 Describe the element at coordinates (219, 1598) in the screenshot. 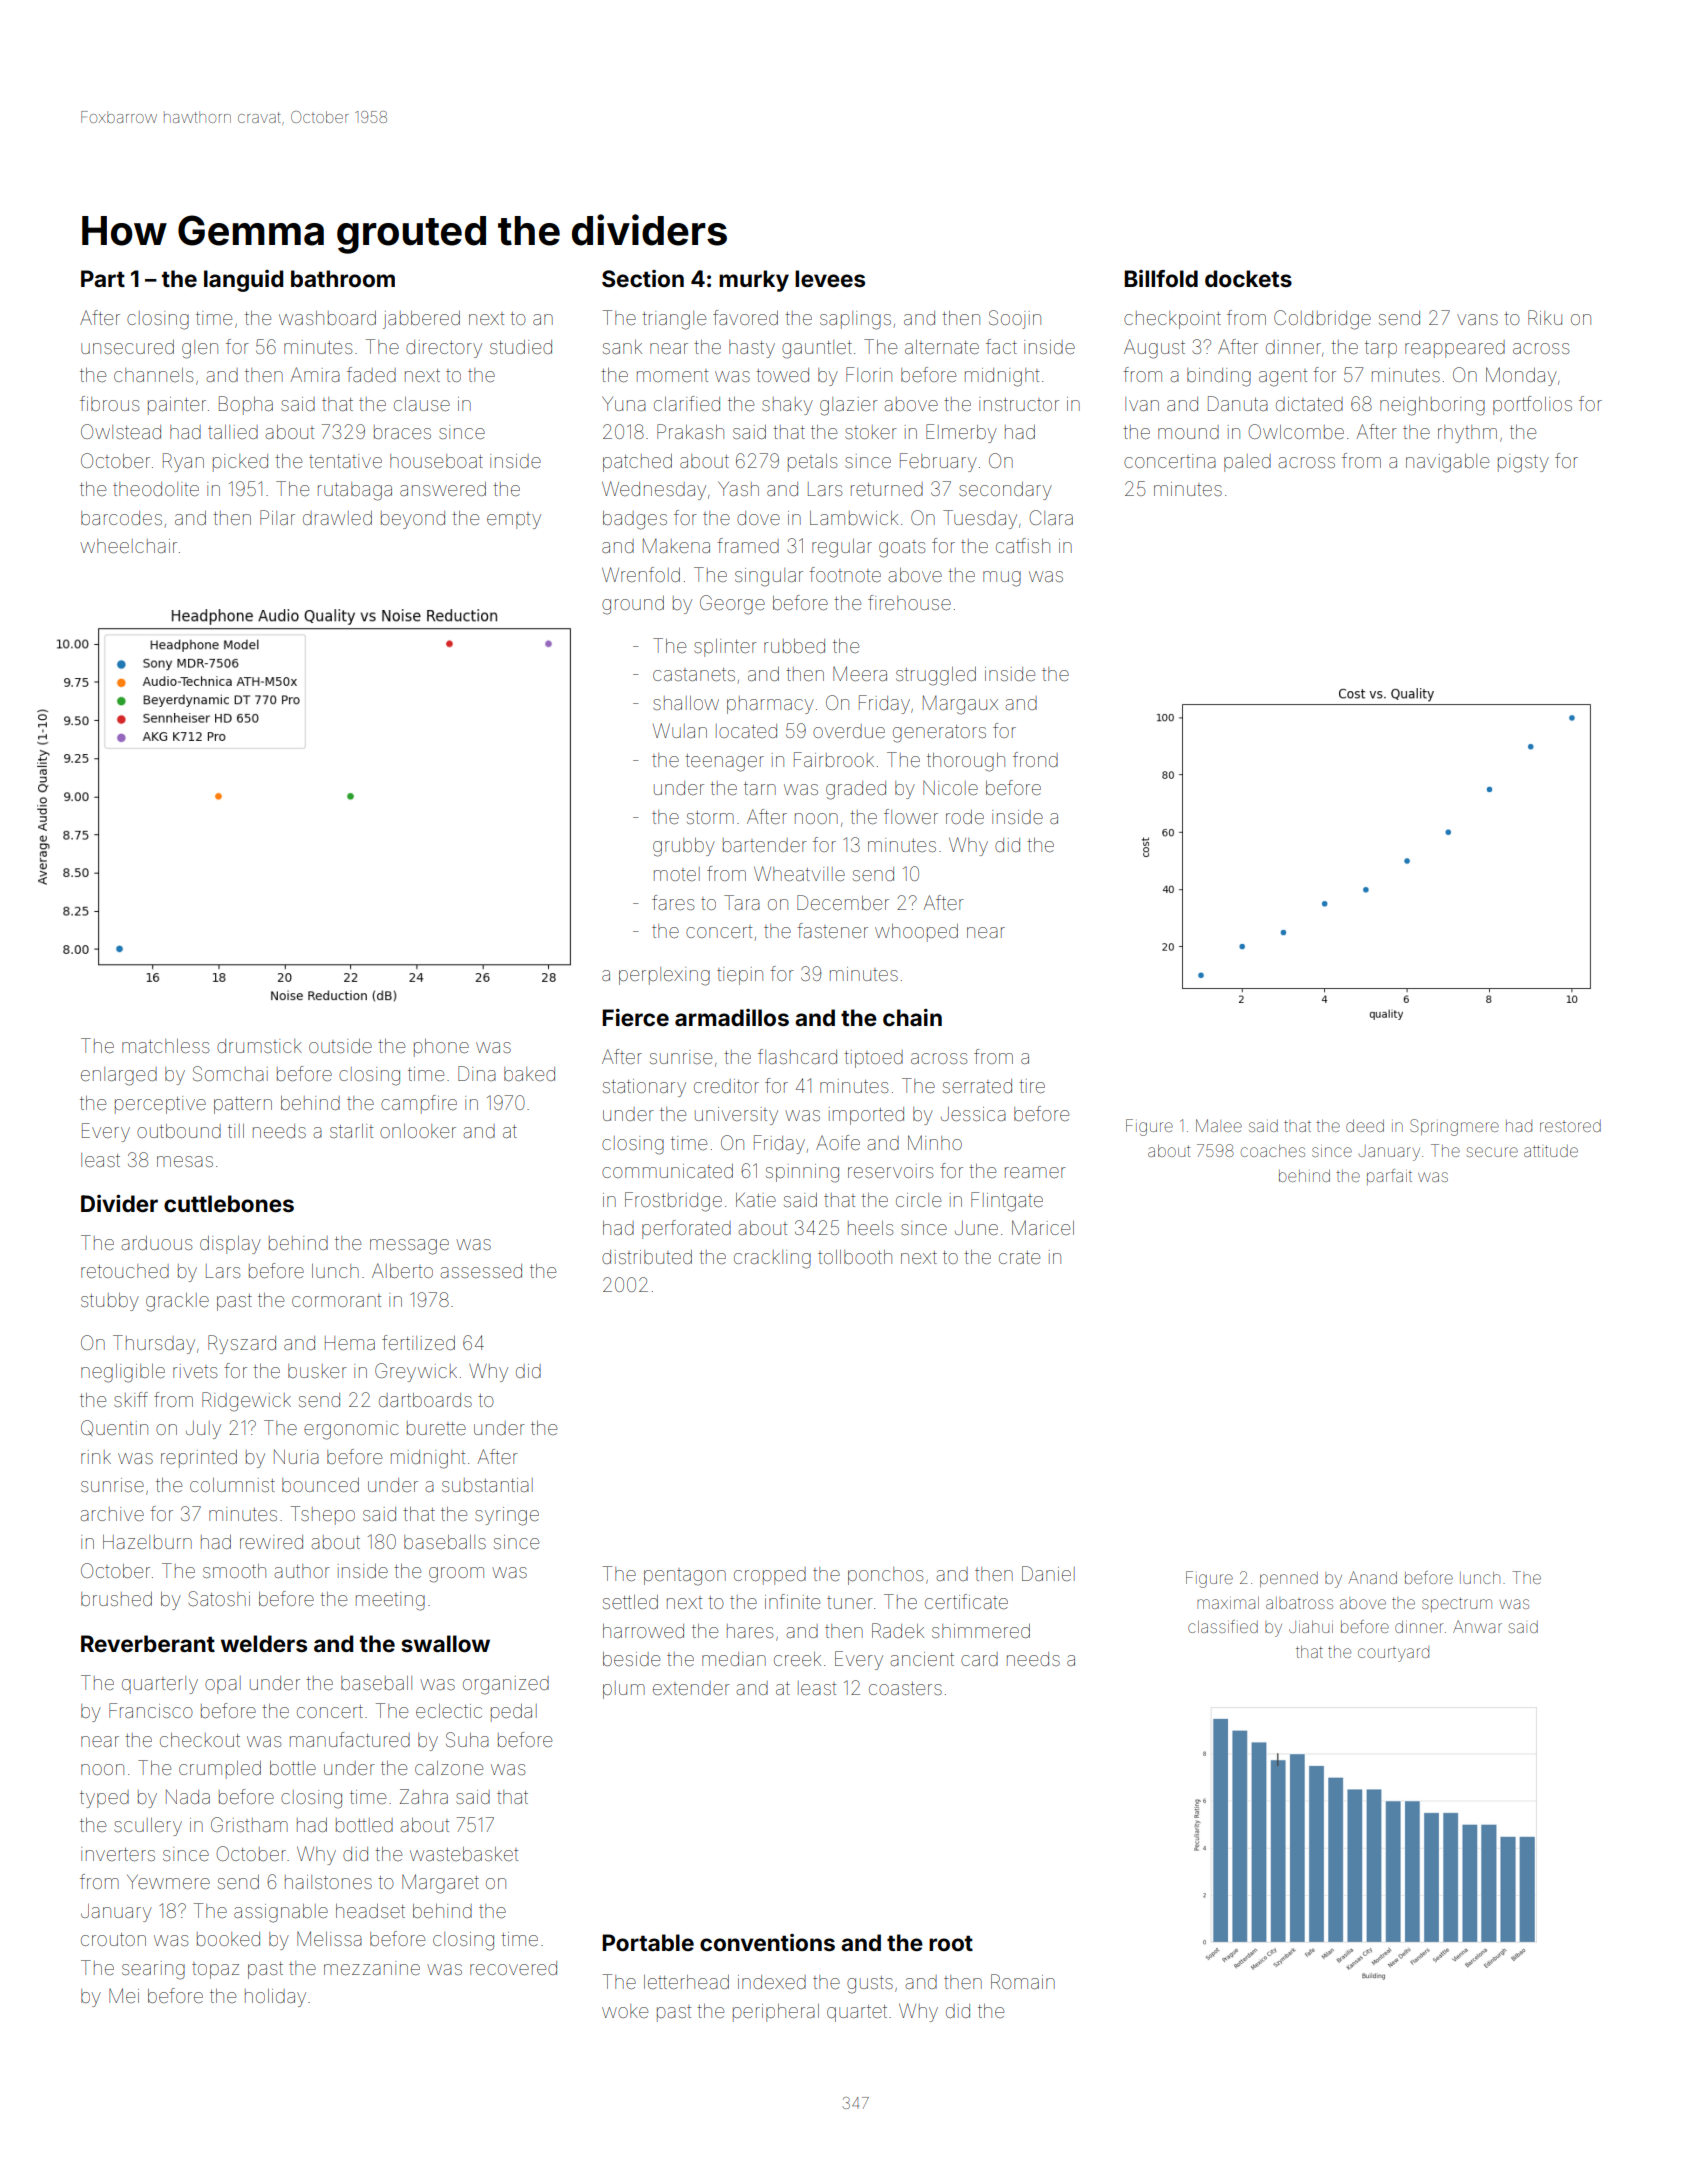

I see `Satoshi` at that location.
